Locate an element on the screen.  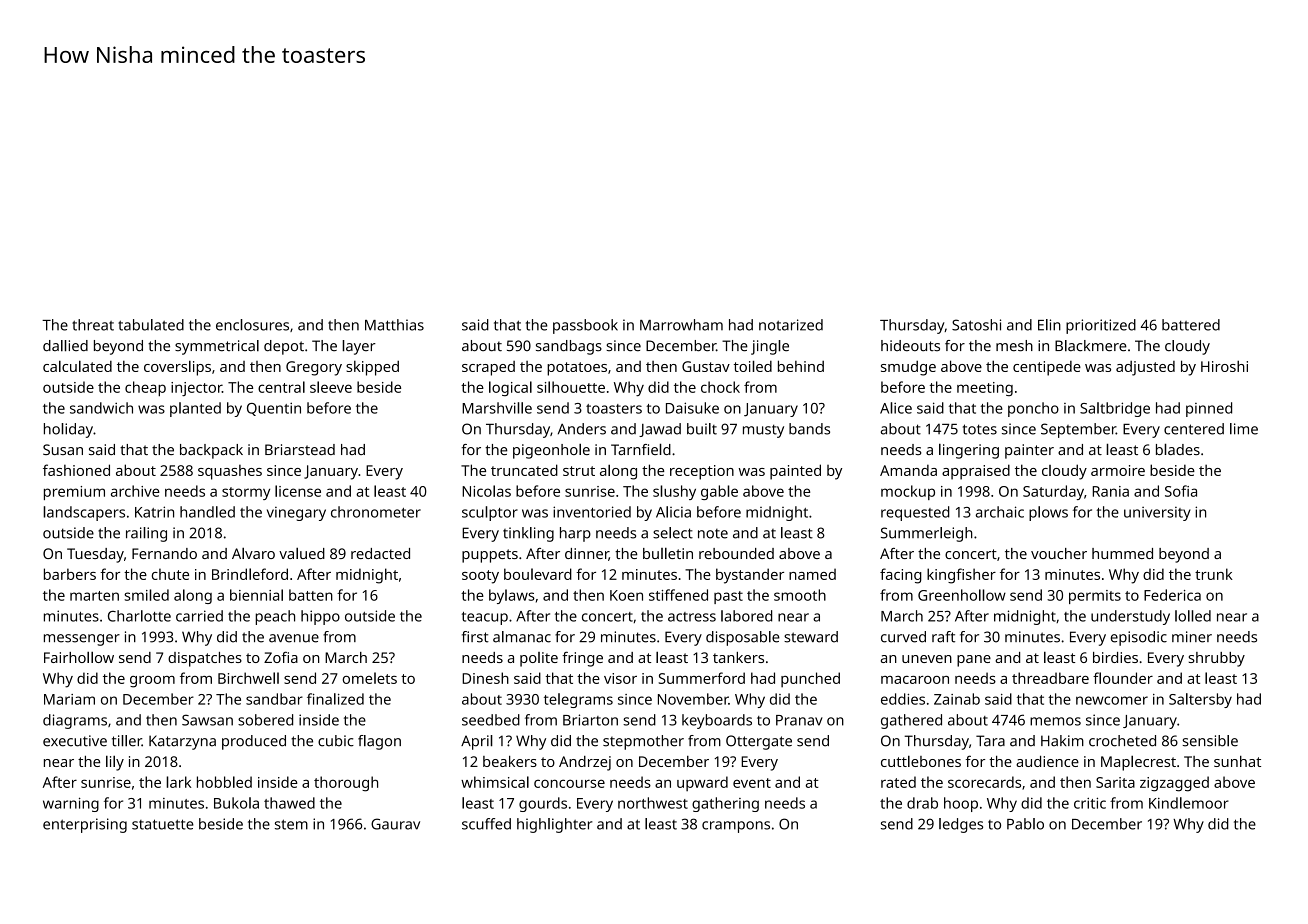
threat is located at coordinates (93, 325).
